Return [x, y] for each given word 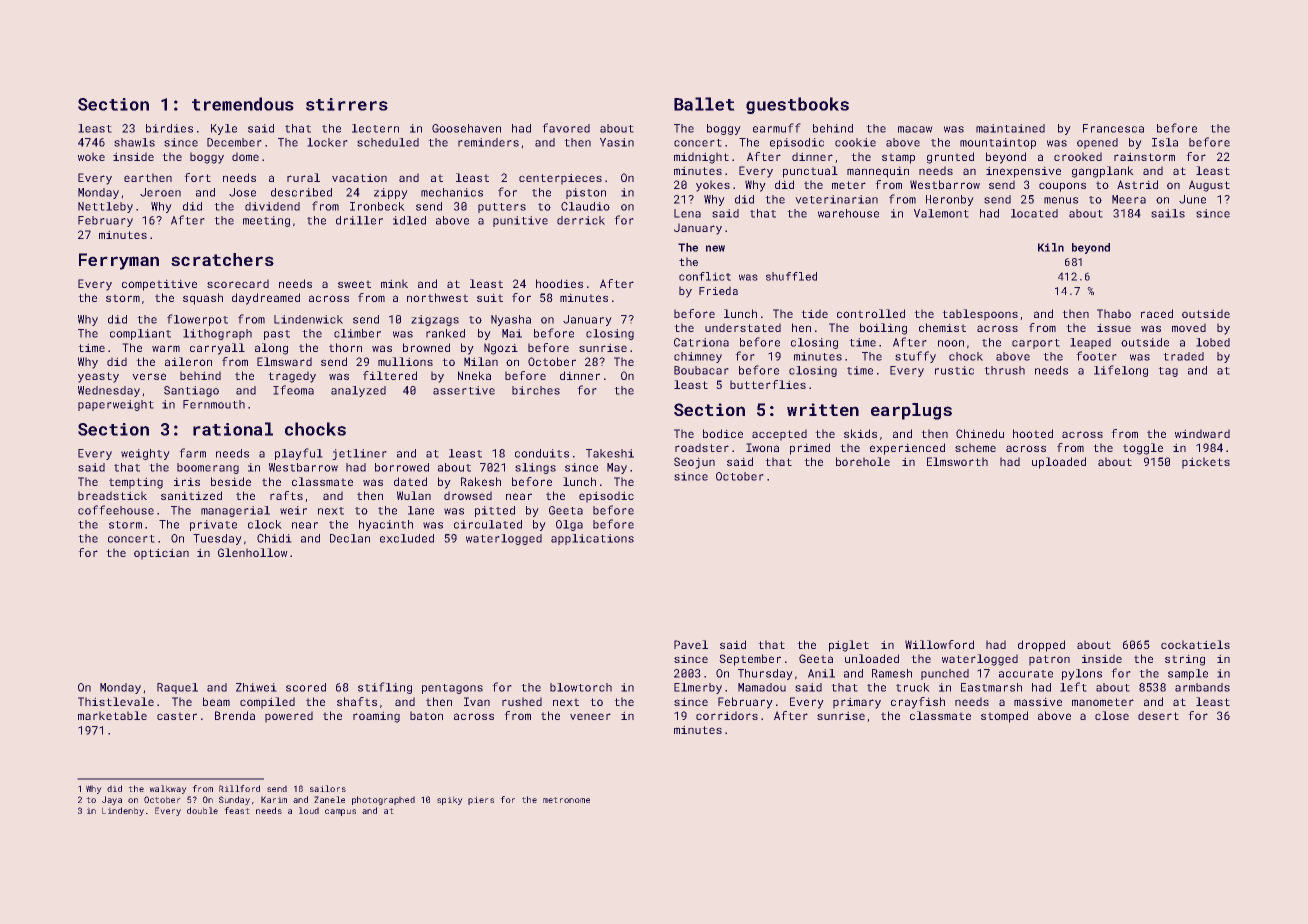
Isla [1165, 142]
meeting [266, 221]
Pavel [691, 644]
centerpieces [560, 179]
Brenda [235, 715]
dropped [1041, 646]
